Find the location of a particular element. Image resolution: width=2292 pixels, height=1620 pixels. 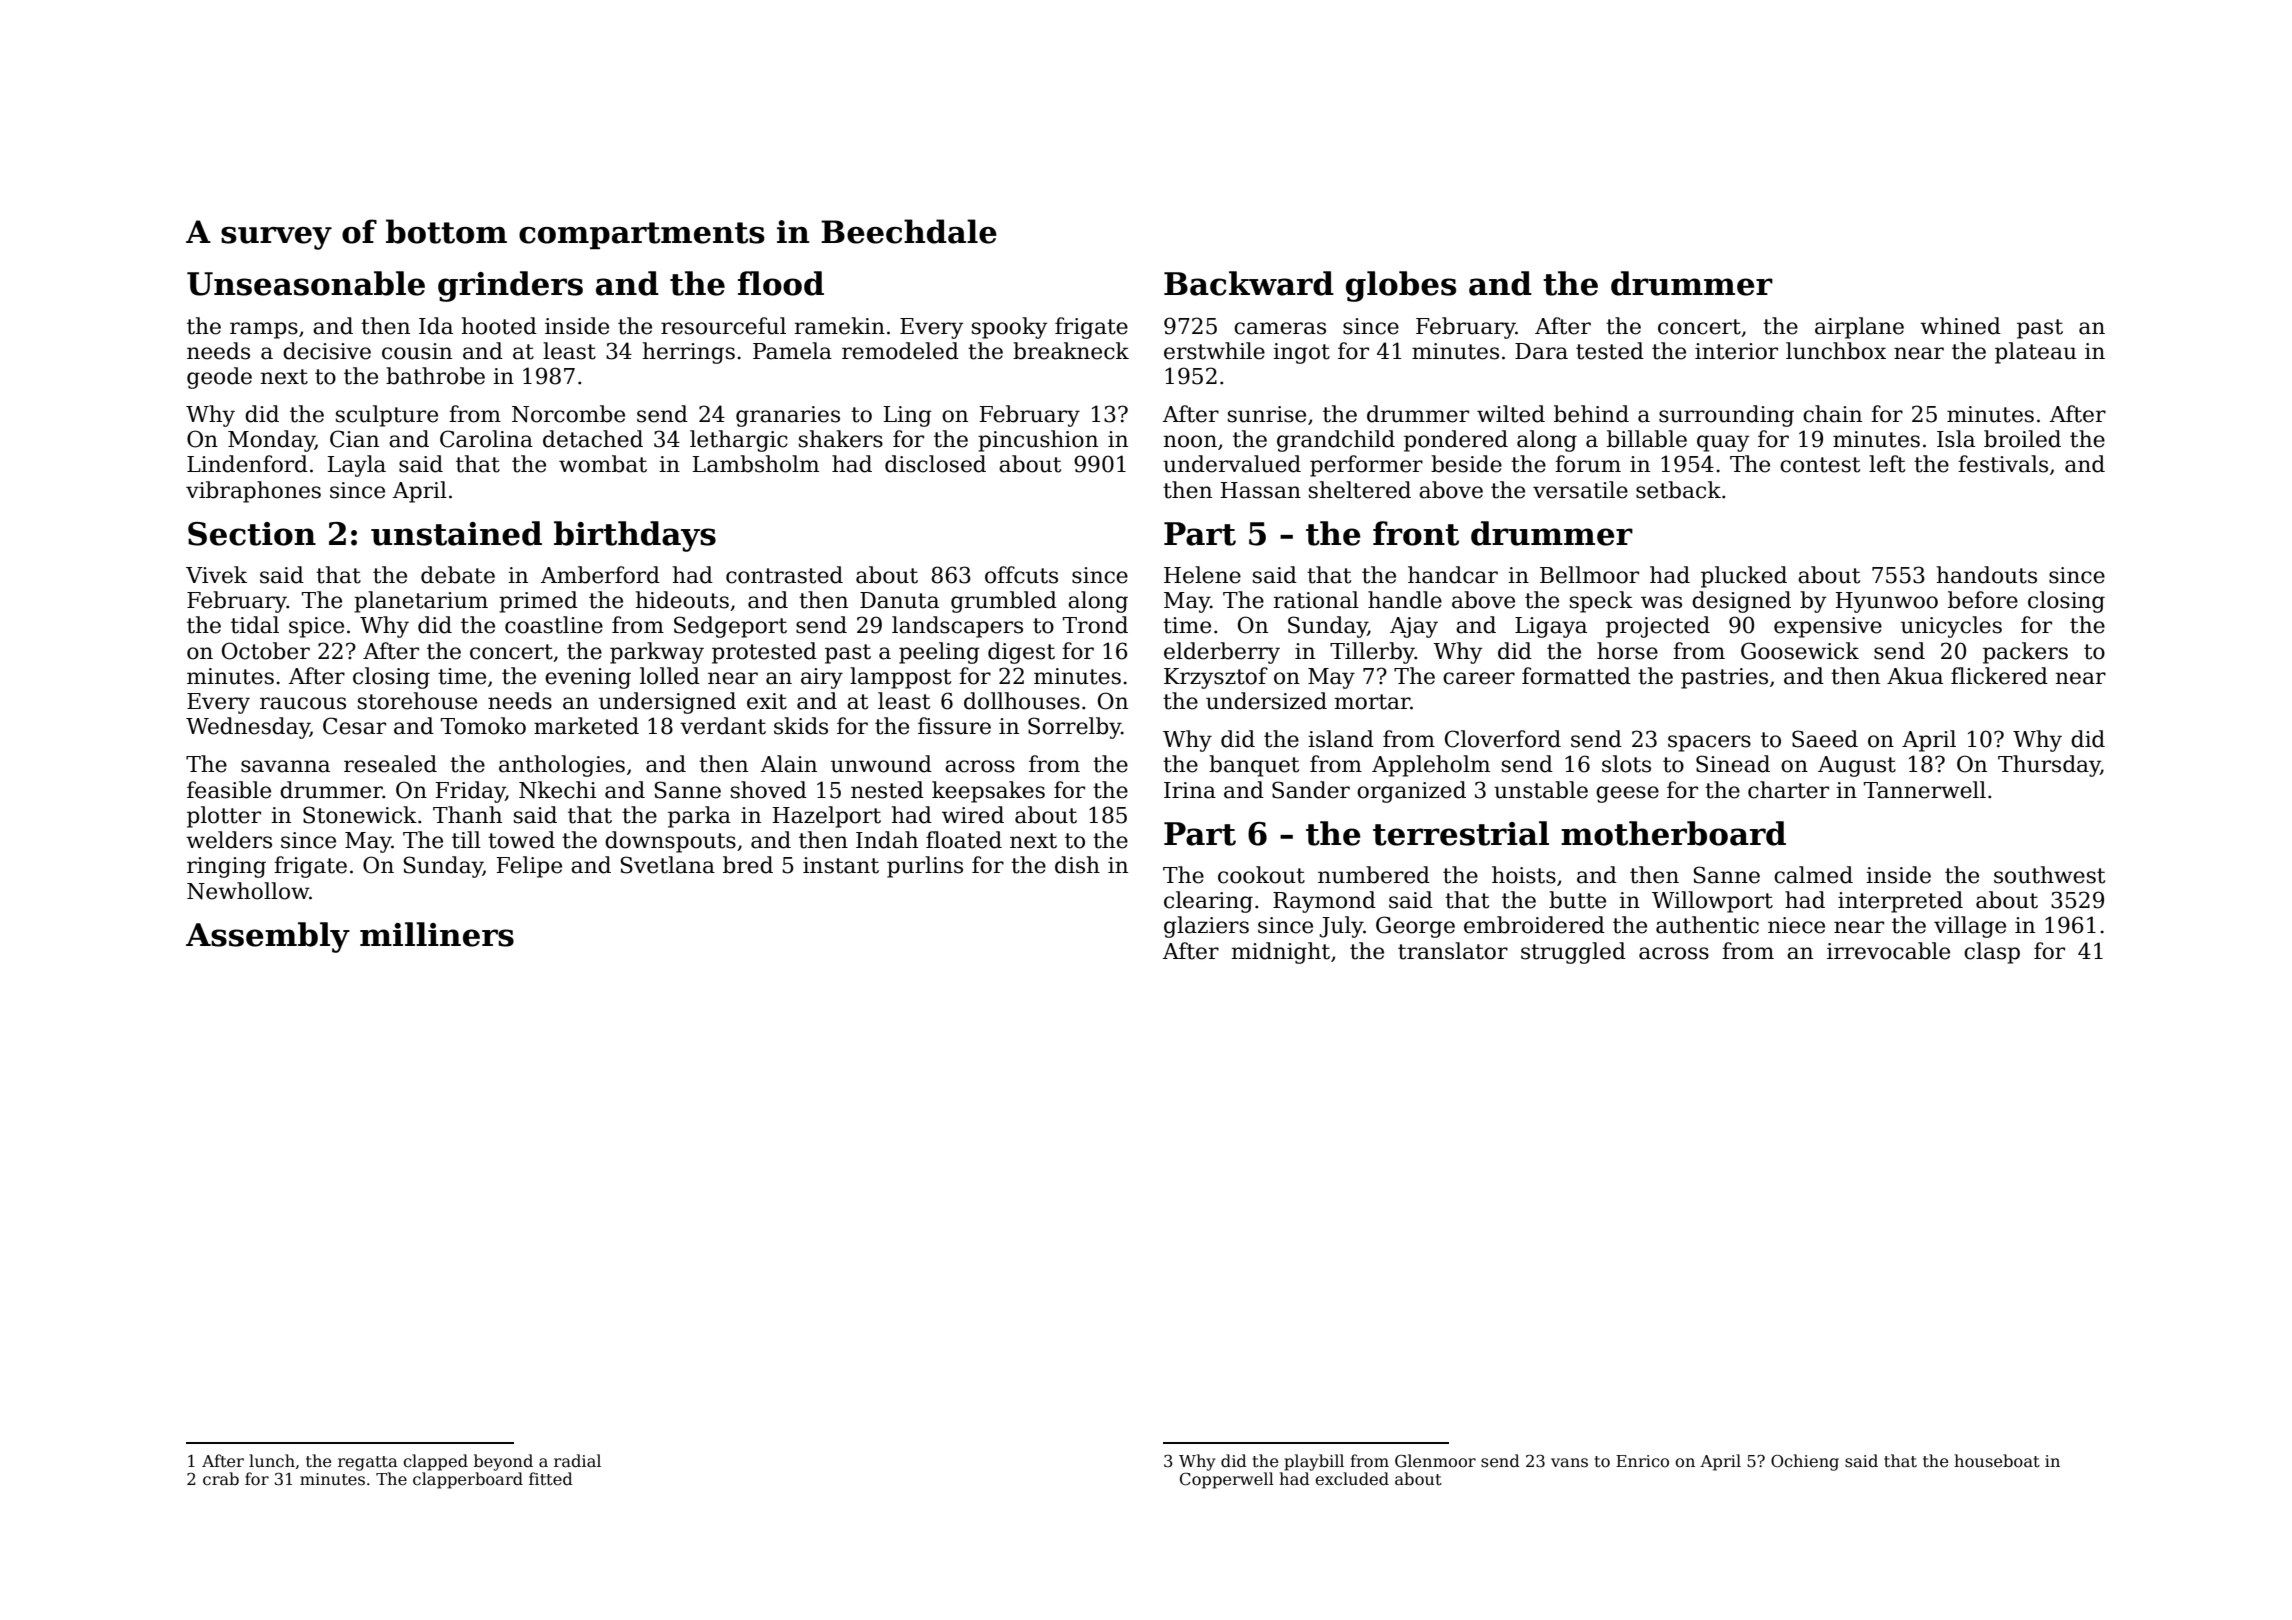

clapperboard is located at coordinates (468, 1480).
